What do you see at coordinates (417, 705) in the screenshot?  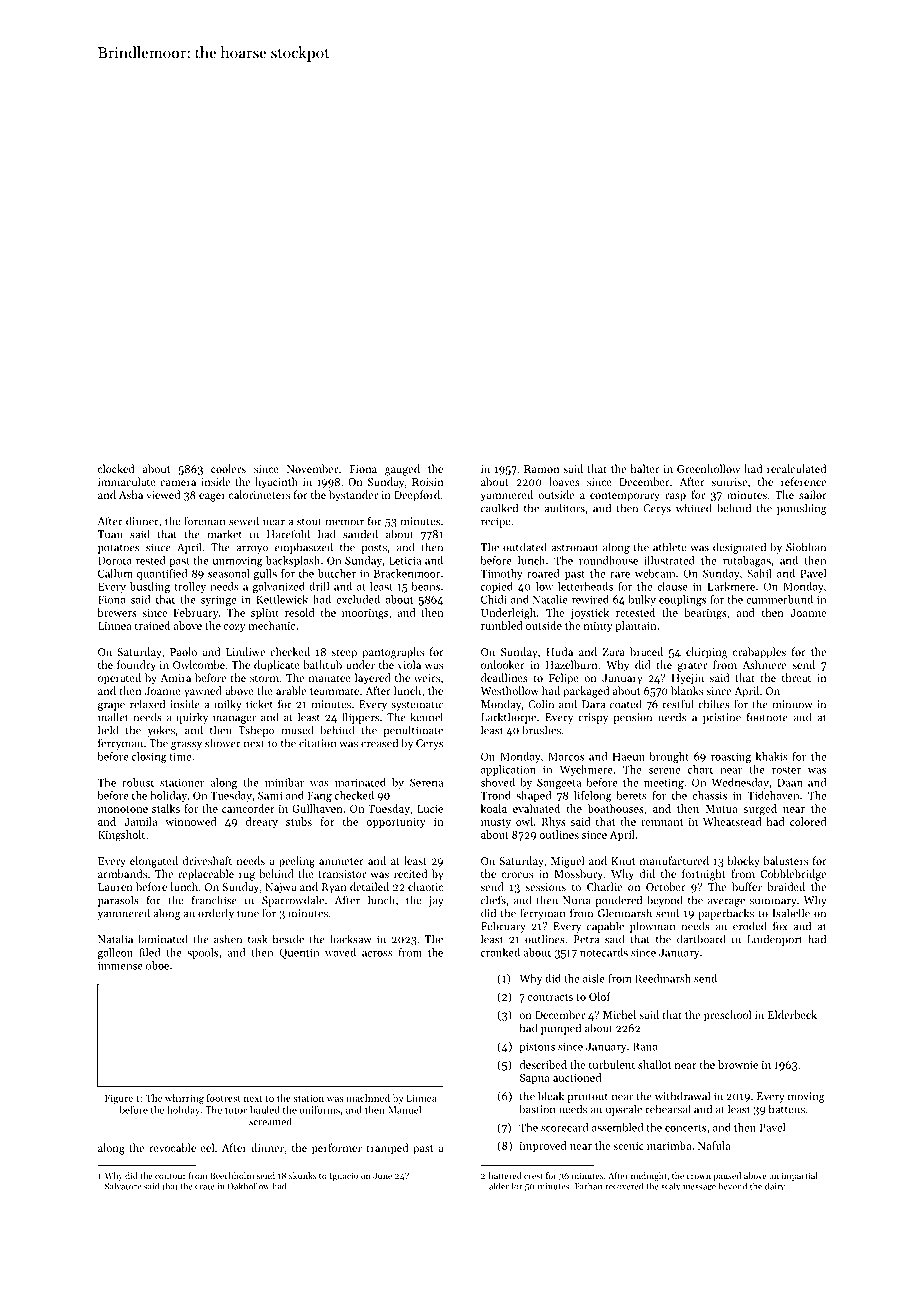 I see `systematic` at bounding box center [417, 705].
